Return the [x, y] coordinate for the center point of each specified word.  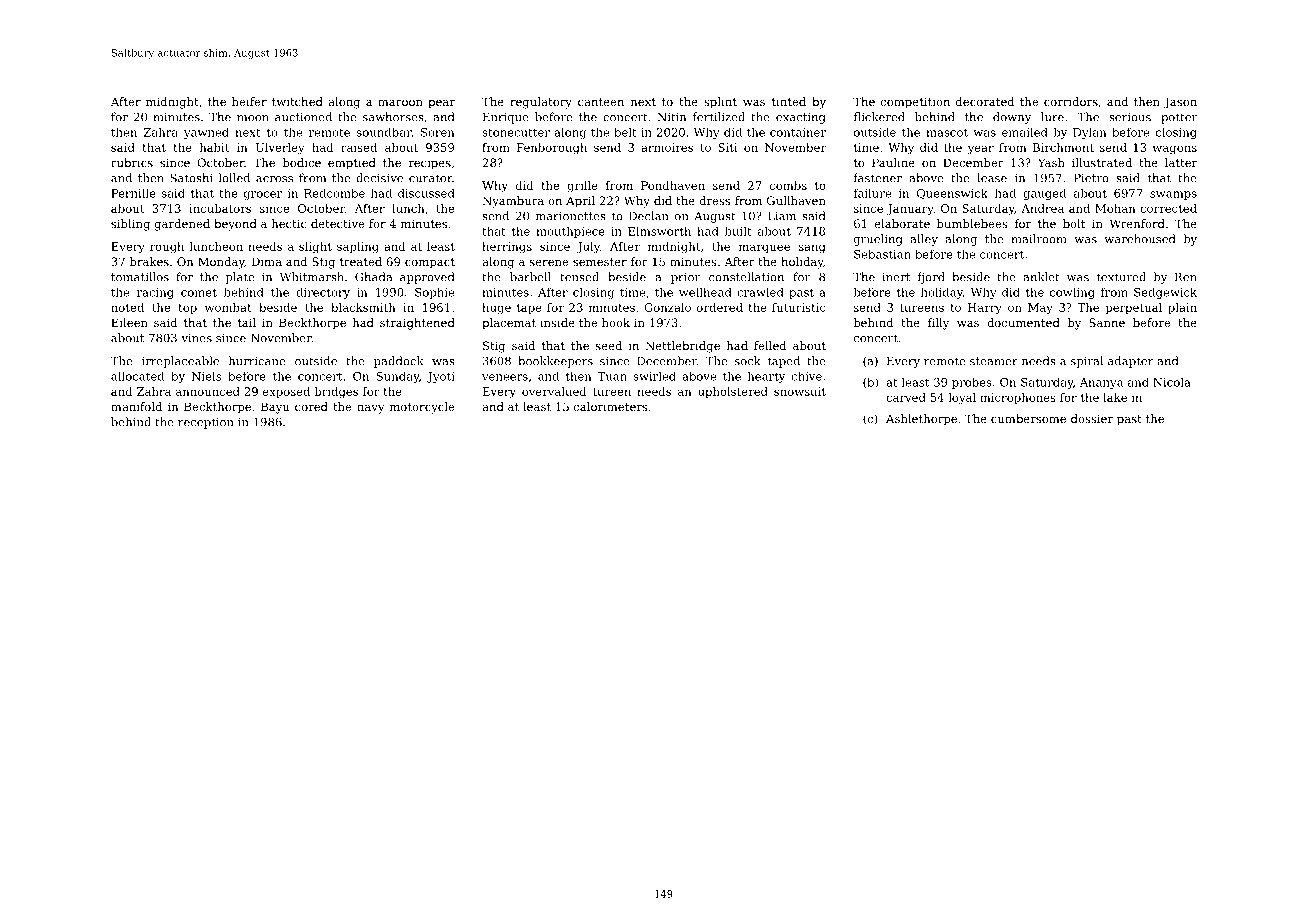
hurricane [257, 361]
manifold [136, 406]
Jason [1180, 103]
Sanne [1107, 322]
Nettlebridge [682, 347]
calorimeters [610, 406]
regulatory [541, 103]
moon [253, 118]
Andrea [1042, 208]
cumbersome [1028, 418]
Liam [782, 216]
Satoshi [191, 178]
